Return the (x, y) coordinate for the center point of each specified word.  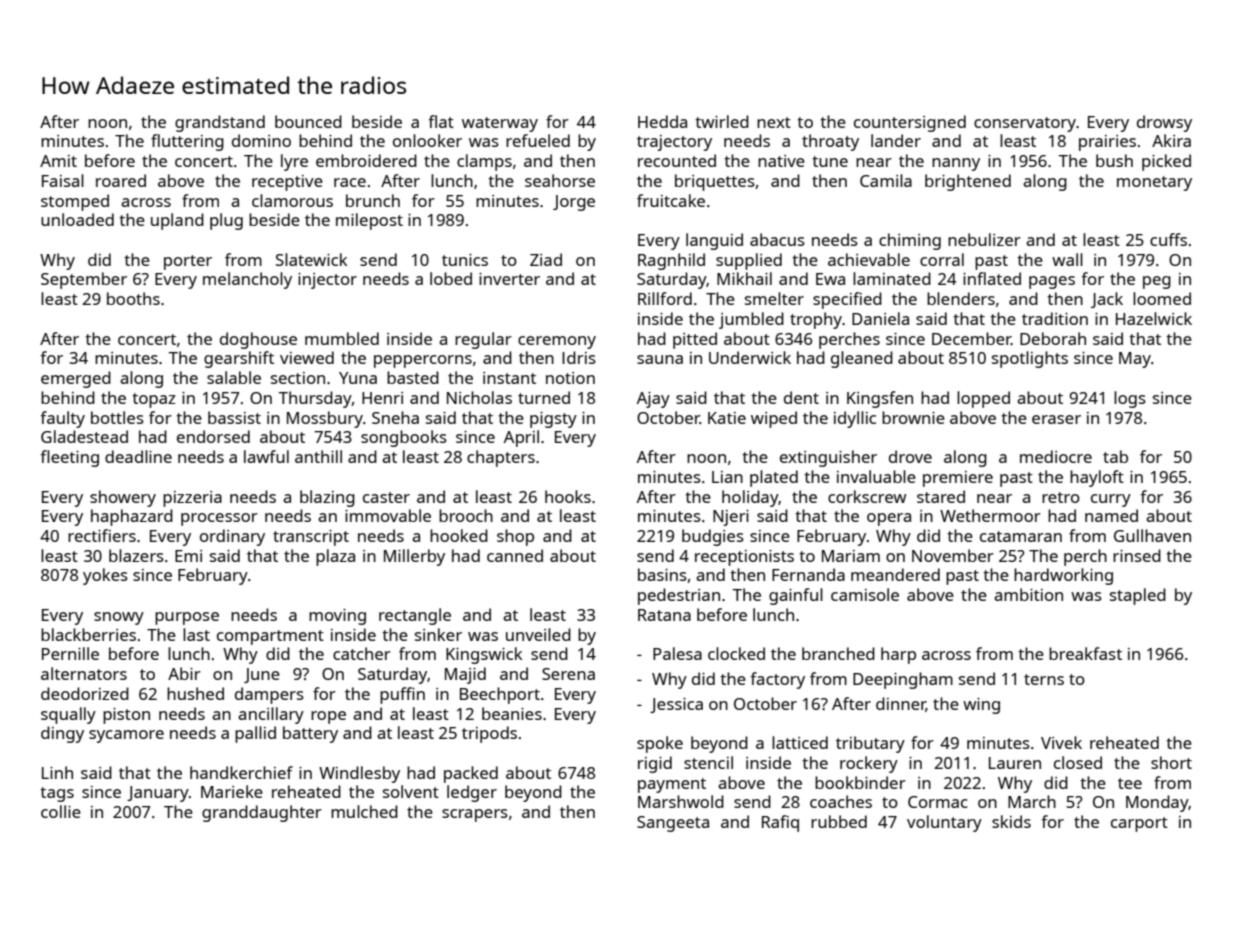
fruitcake (671, 200)
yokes (105, 576)
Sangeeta (673, 824)
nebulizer (984, 239)
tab (1115, 456)
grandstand (220, 123)
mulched (364, 811)
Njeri (731, 518)
